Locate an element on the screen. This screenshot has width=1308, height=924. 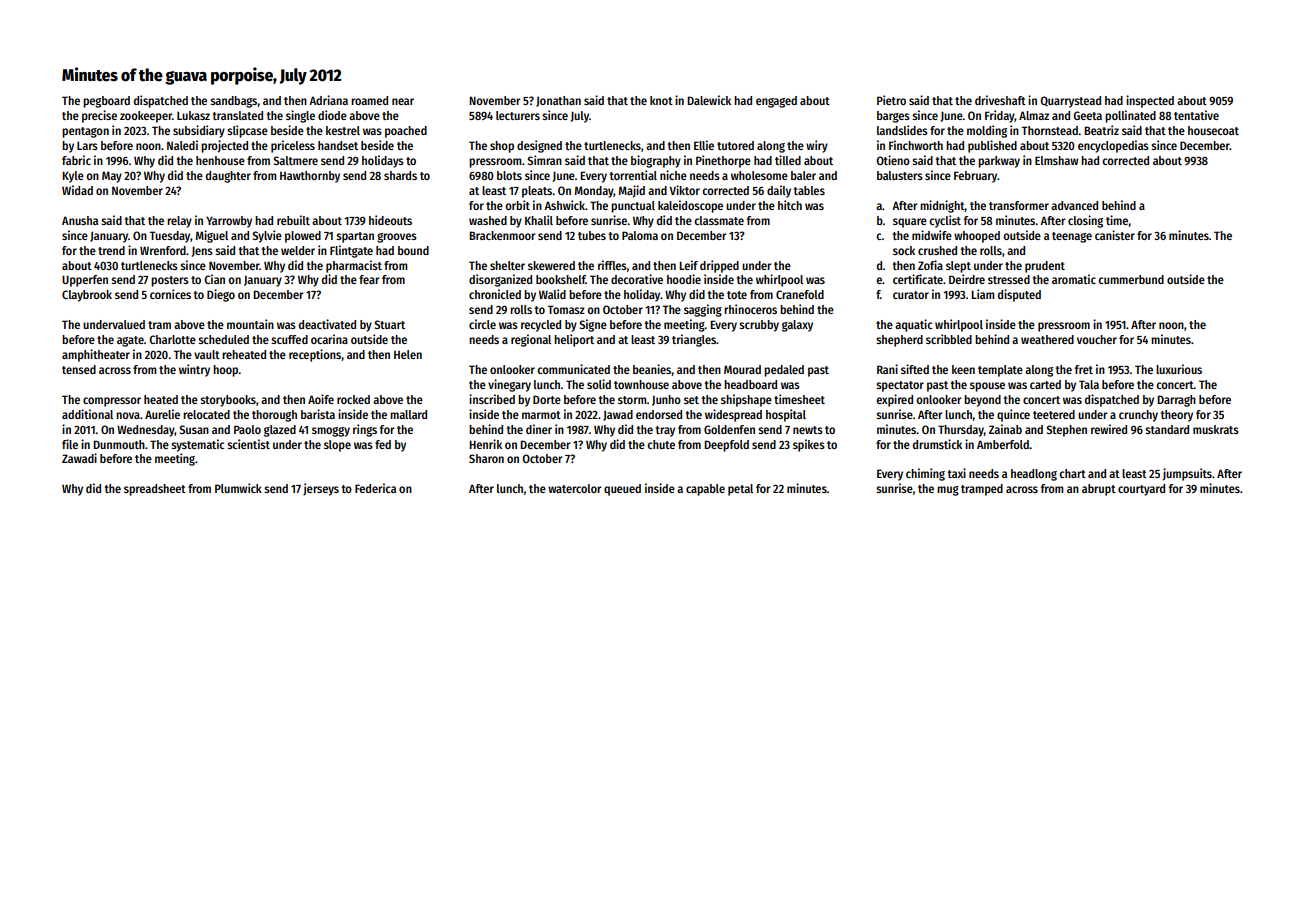
triangles is located at coordinates (694, 340).
